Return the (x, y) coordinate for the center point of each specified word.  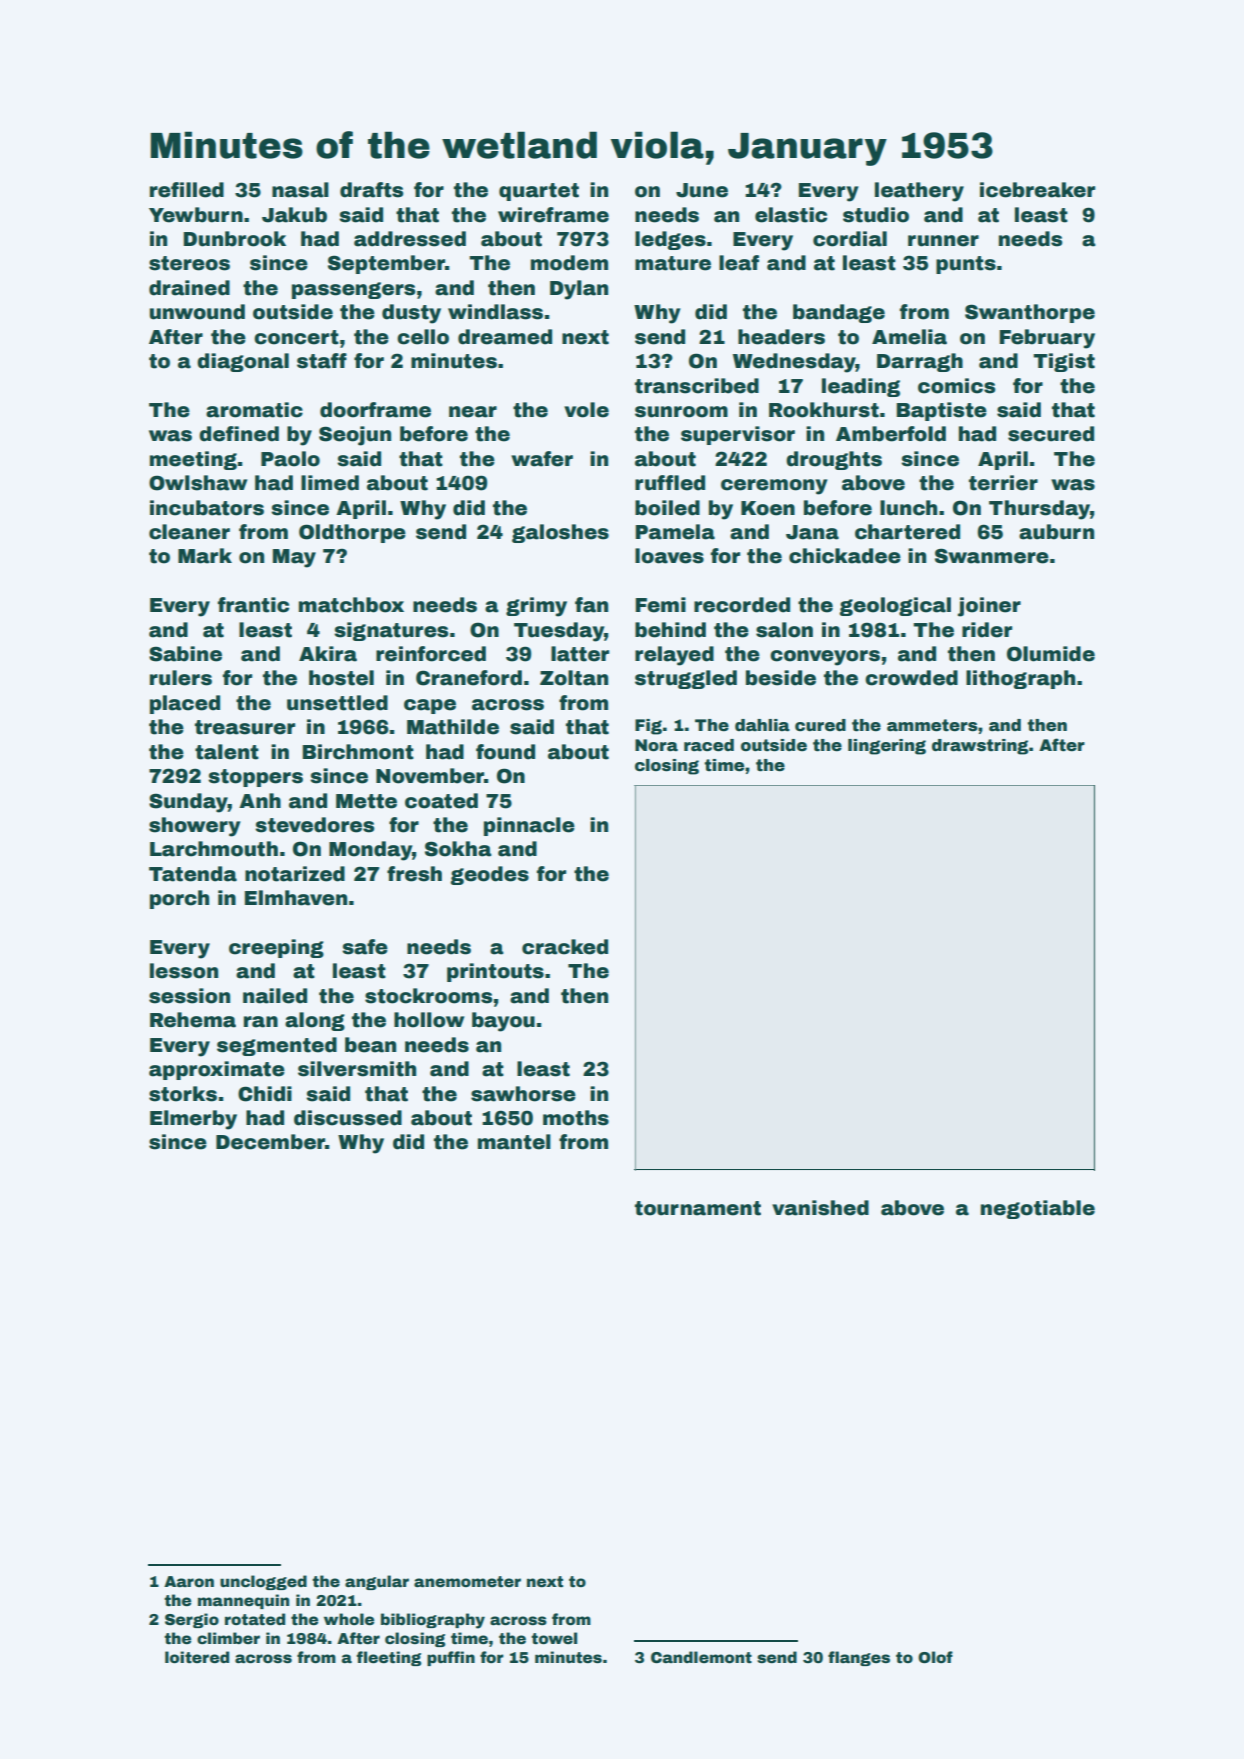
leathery (919, 192)
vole (586, 410)
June (702, 190)
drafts (372, 190)
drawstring (980, 747)
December (270, 1142)
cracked (565, 947)
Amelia (909, 337)
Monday (370, 851)
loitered (197, 1657)
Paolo (290, 459)
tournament (698, 1208)
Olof (935, 1657)
